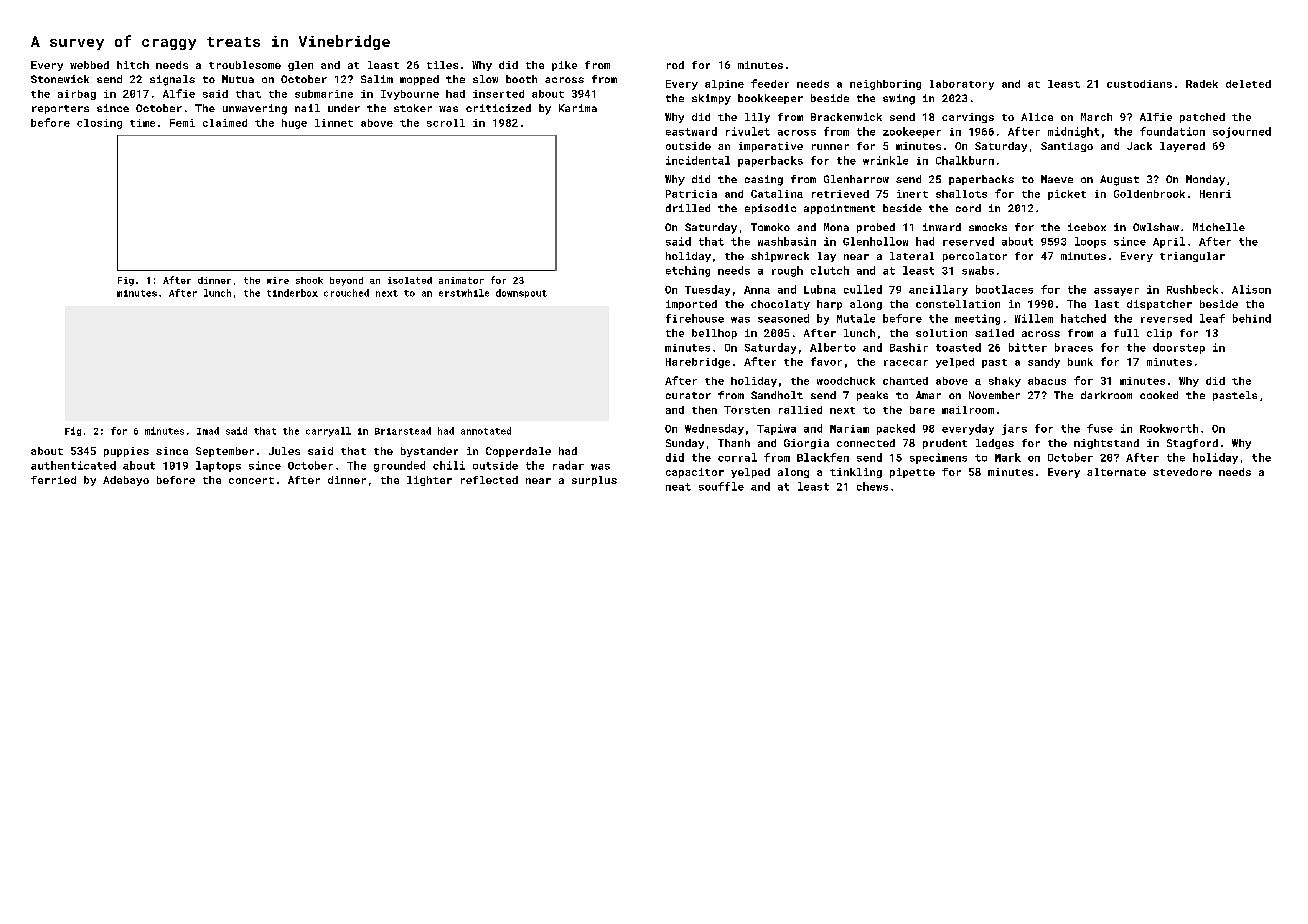  What do you see at coordinates (292, 293) in the page?
I see `tinderbox` at bounding box center [292, 293].
